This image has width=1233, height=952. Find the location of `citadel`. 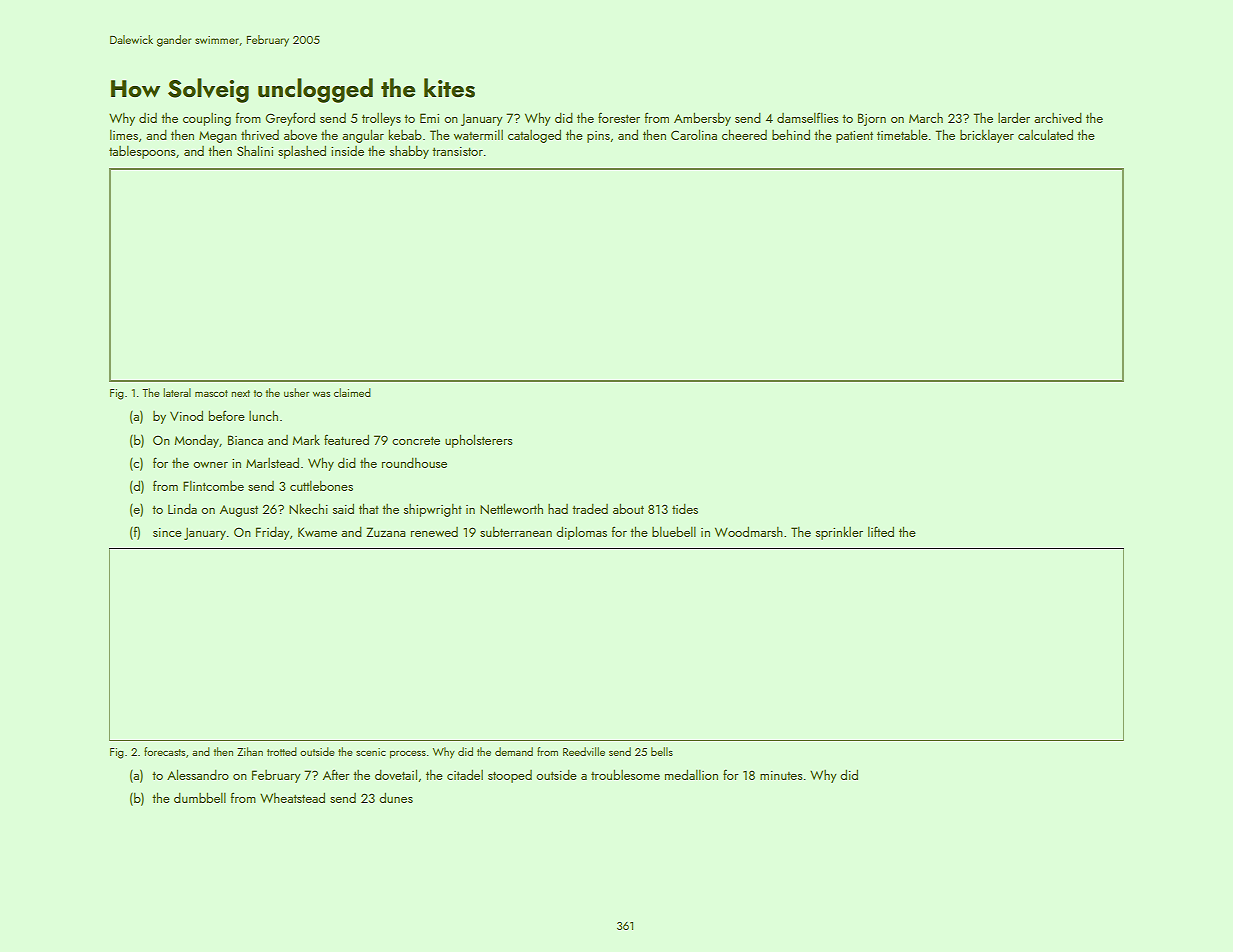

citadel is located at coordinates (465, 774).
